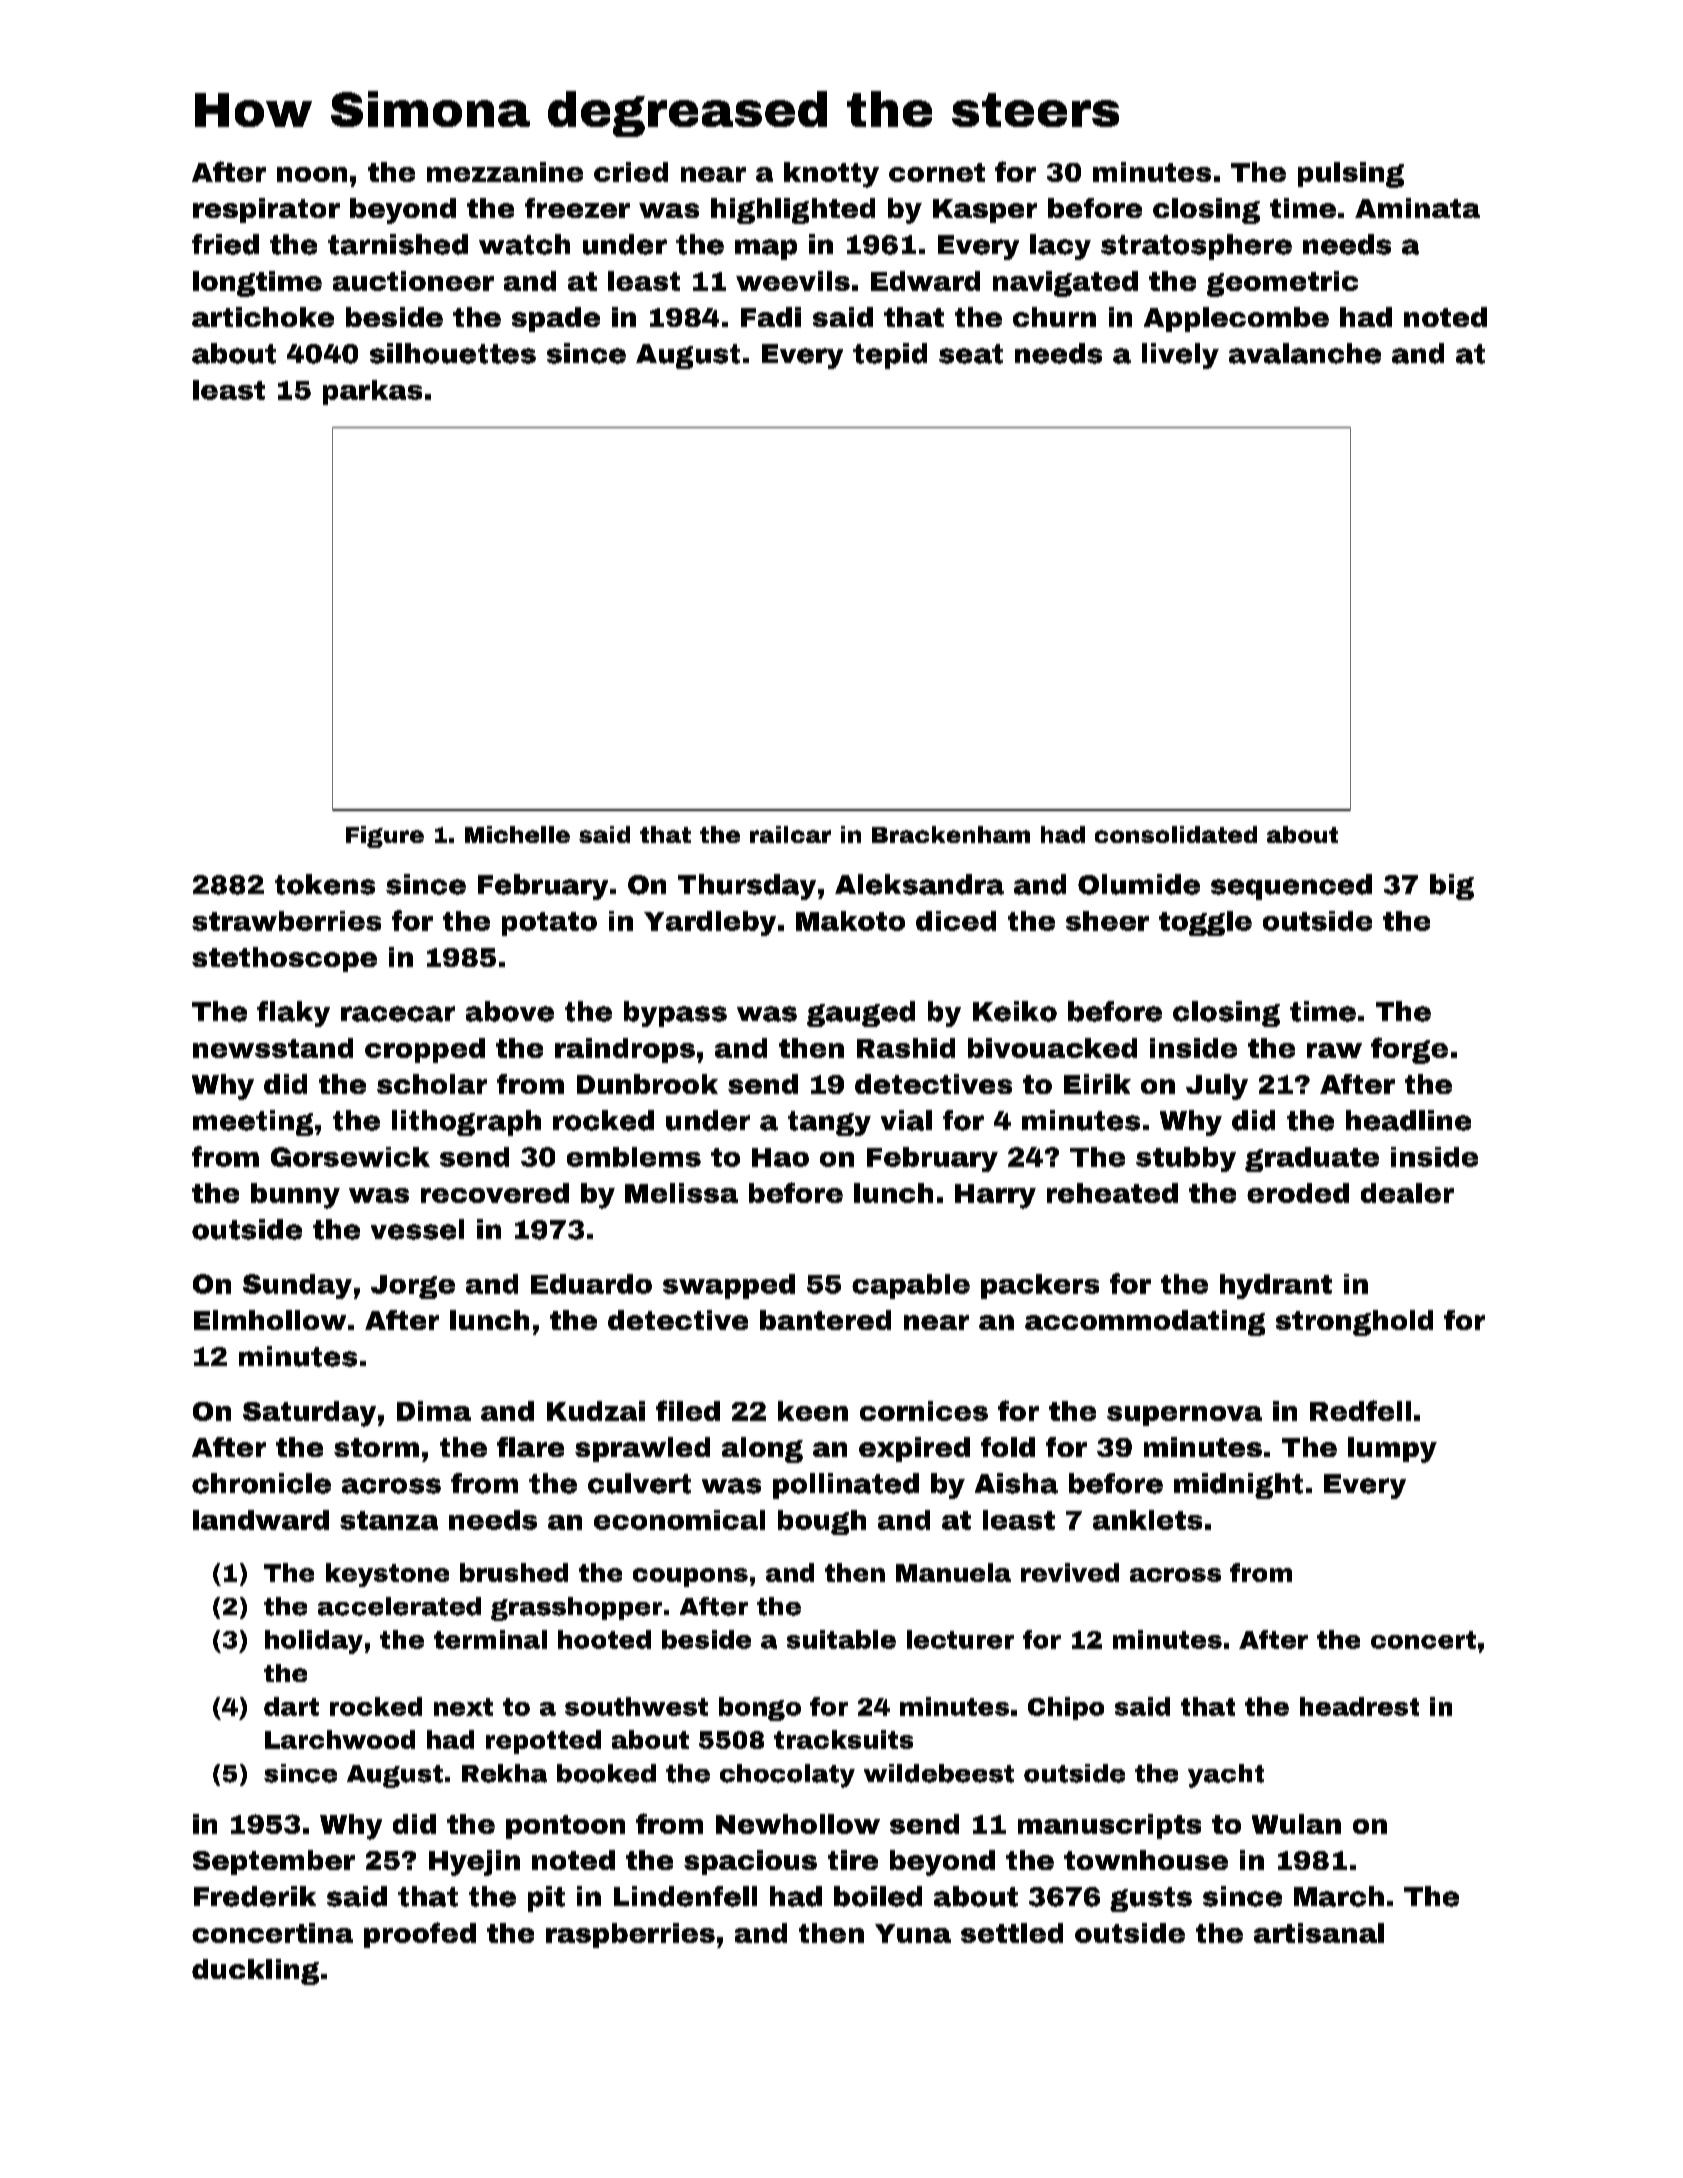 Image resolution: width=1683 pixels, height=2178 pixels. I want to click on suitable, so click(841, 1639).
